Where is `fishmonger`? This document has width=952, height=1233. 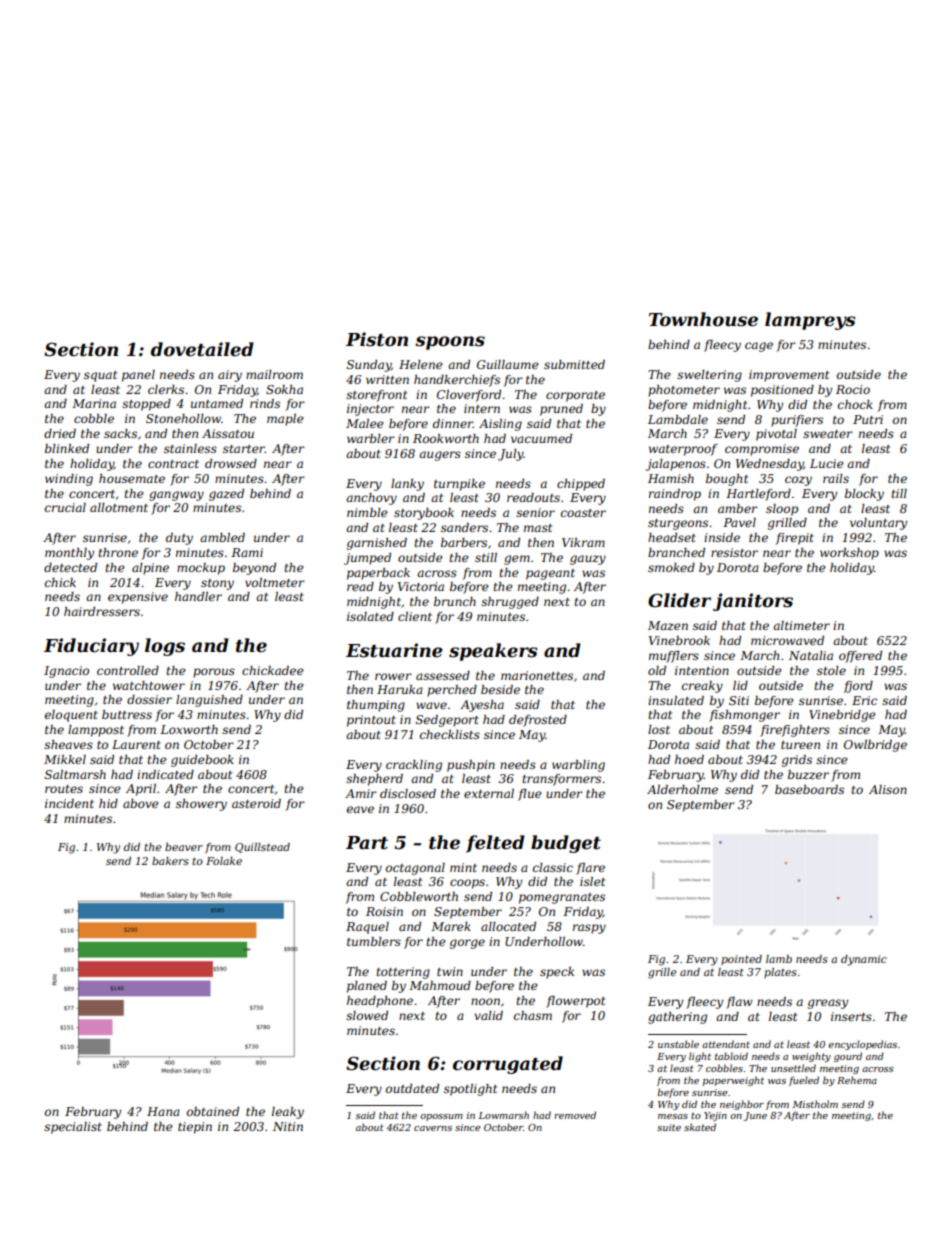 fishmonger is located at coordinates (744, 716).
